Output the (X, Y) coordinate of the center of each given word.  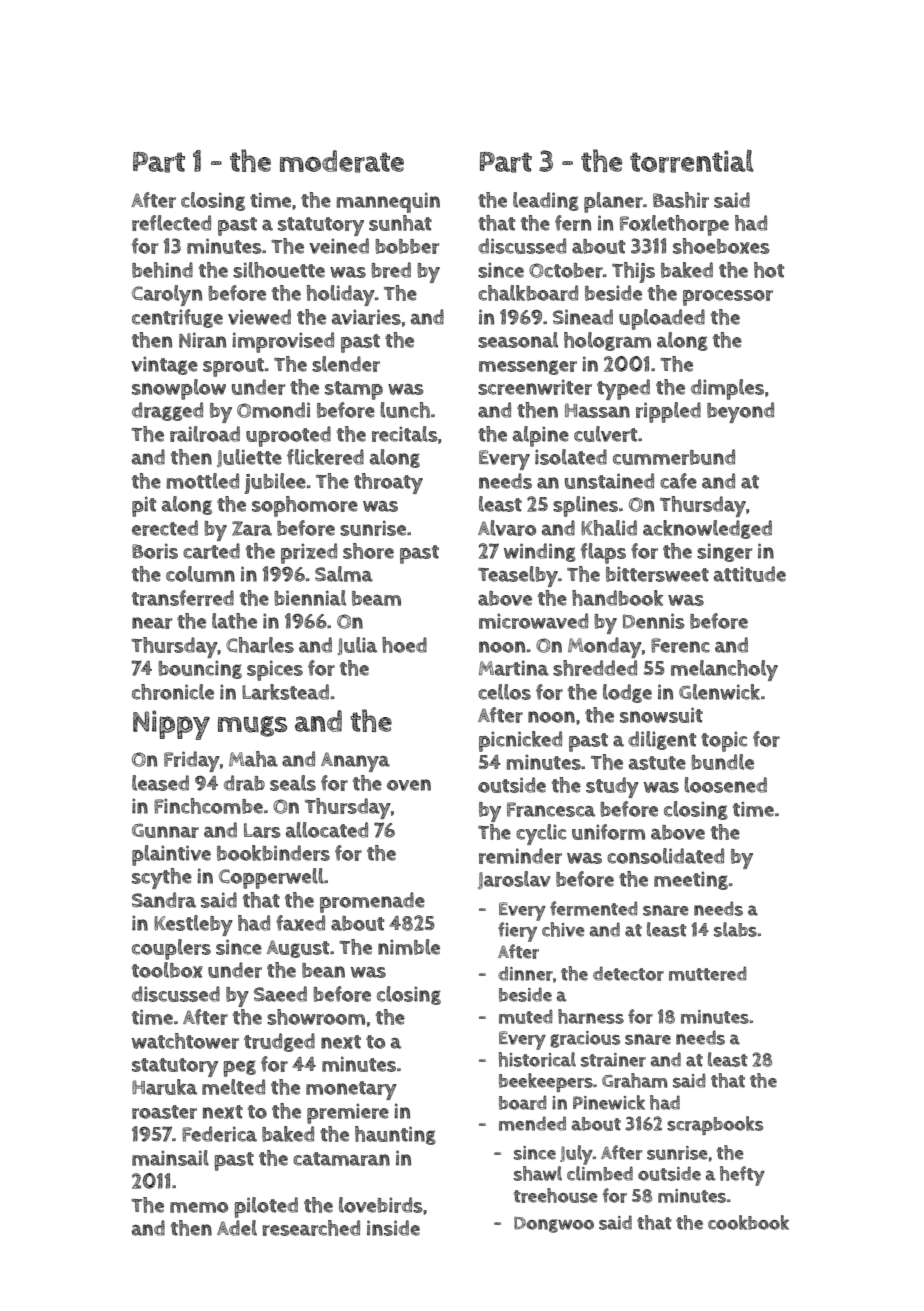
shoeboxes (721, 246)
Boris (155, 551)
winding (540, 552)
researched (311, 1228)
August (298, 949)
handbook (617, 598)
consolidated (665, 856)
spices (275, 670)
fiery (517, 932)
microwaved (533, 621)
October (566, 270)
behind (162, 270)
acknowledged (707, 529)
